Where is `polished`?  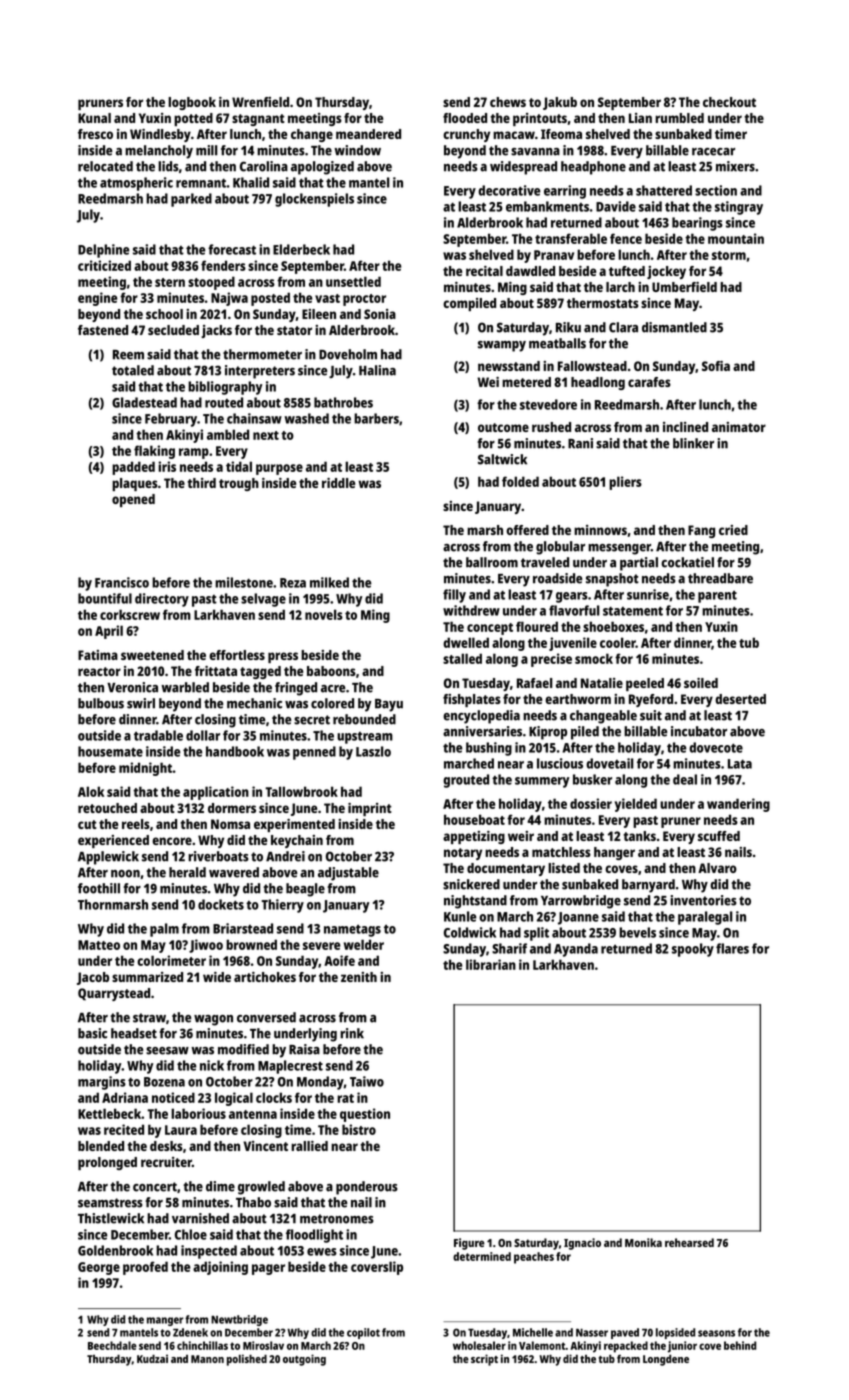
polished is located at coordinates (247, 1360).
